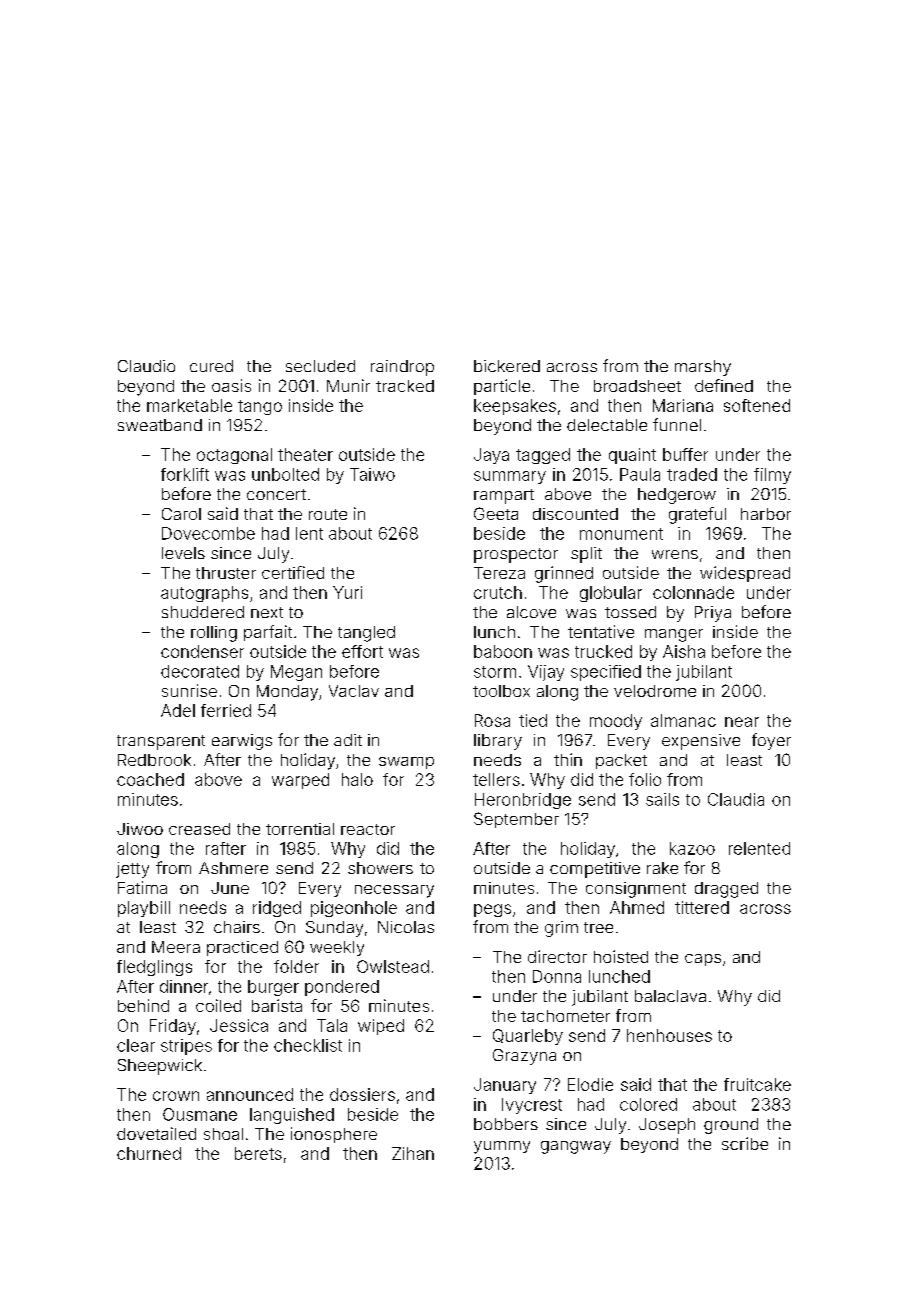 Image resolution: width=908 pixels, height=1316 pixels. Describe the element at coordinates (607, 425) in the screenshot. I see `delectable` at that location.
